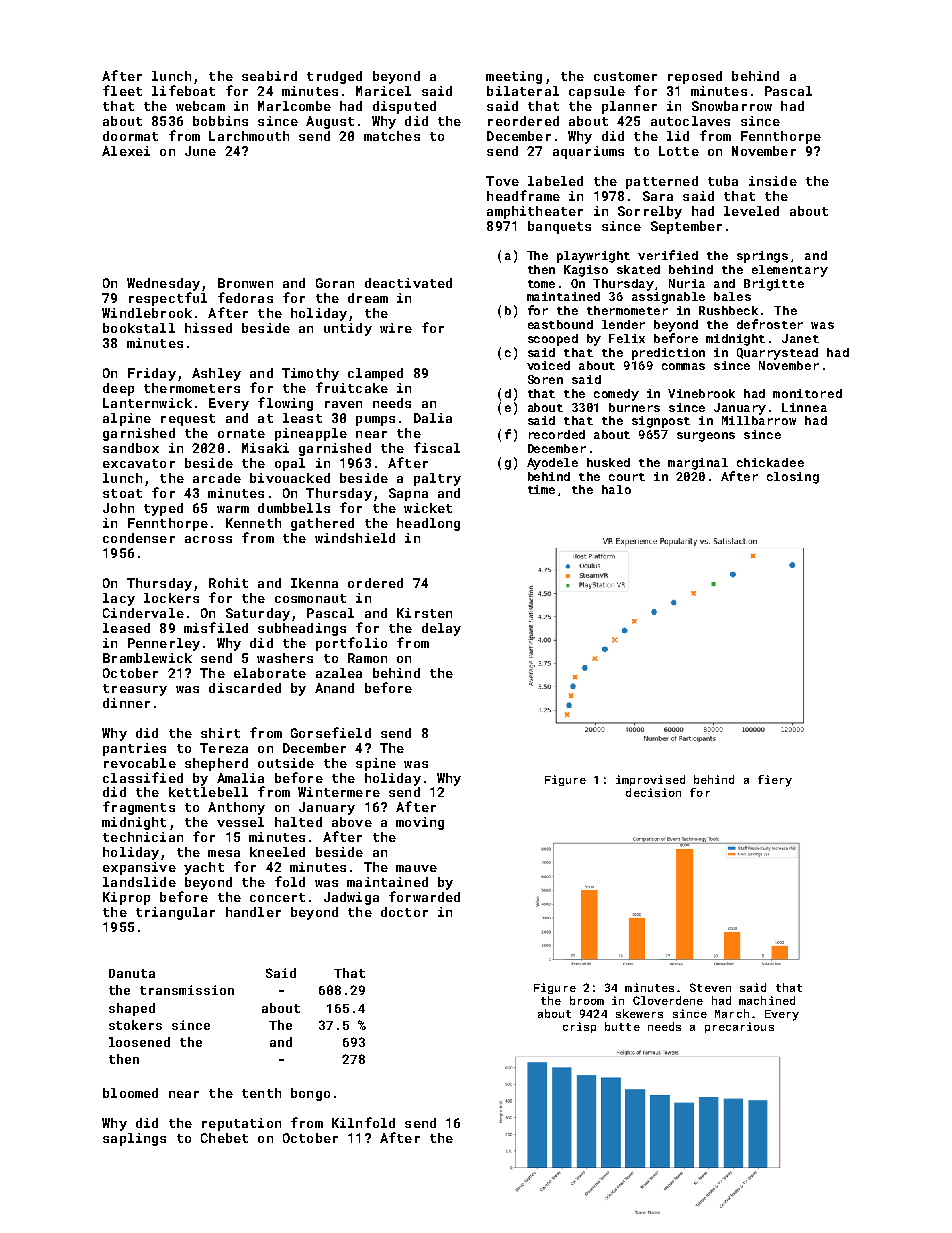 The width and height of the document is (952, 1233). What do you see at coordinates (514, 77) in the document?
I see `meeting` at bounding box center [514, 77].
